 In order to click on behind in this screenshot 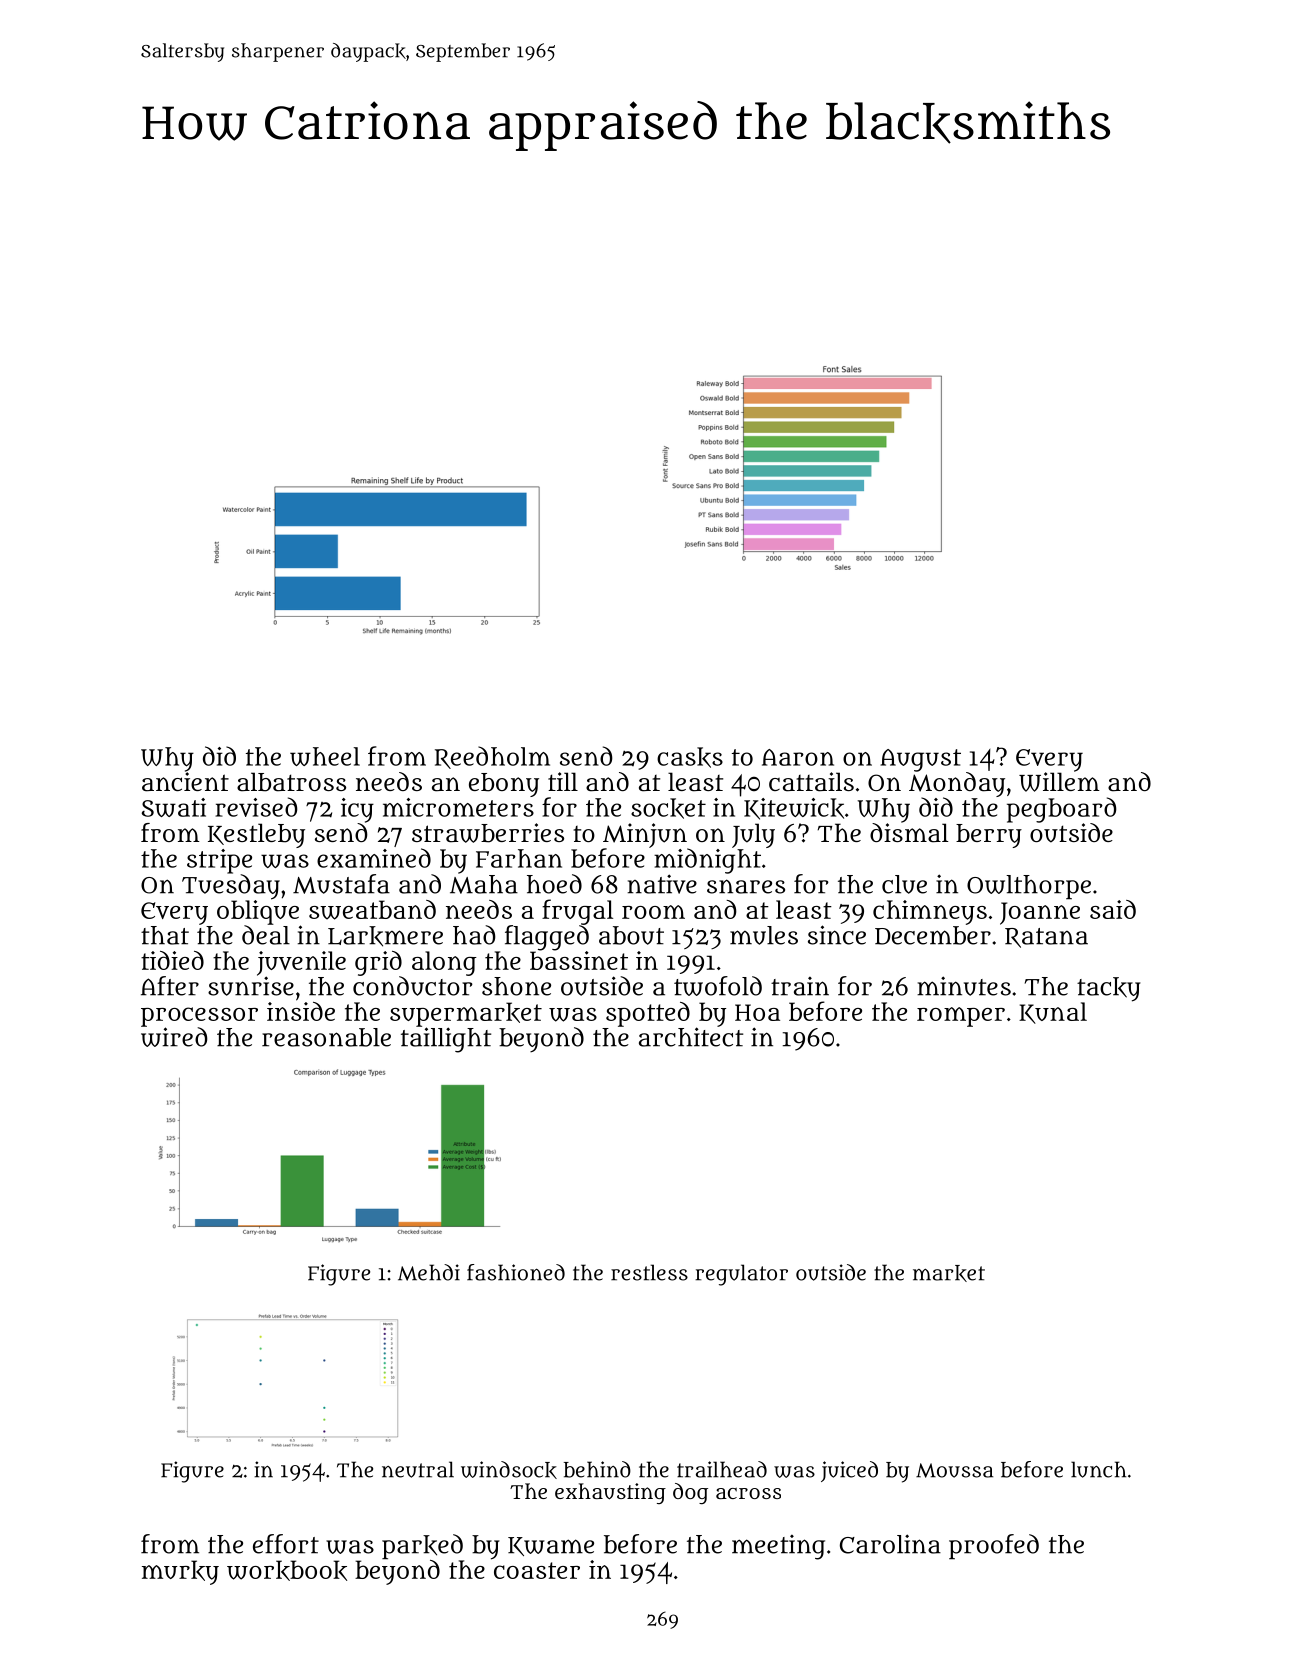, I will do `click(597, 1469)`.
